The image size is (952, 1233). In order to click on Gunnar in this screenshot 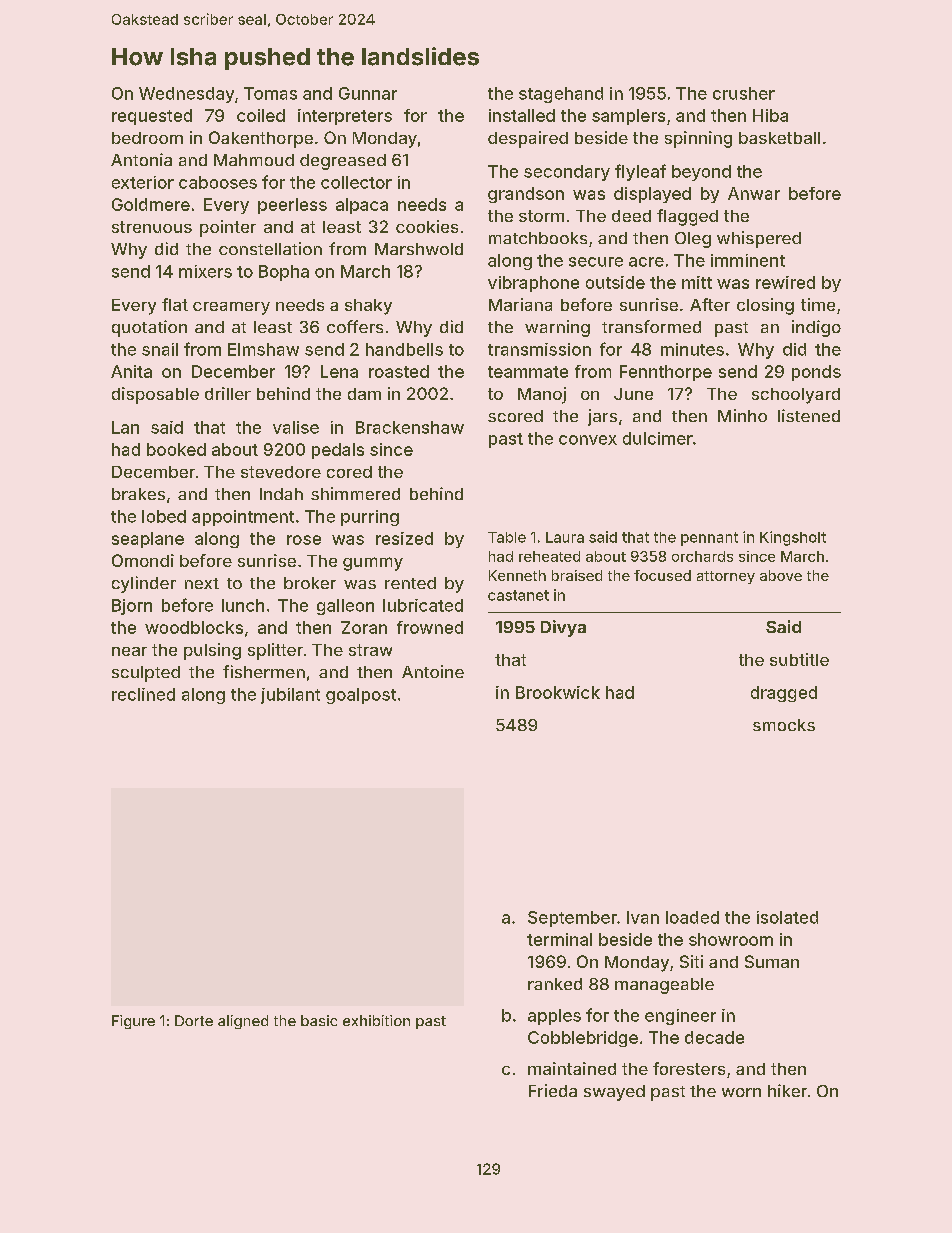, I will do `click(368, 93)`.
